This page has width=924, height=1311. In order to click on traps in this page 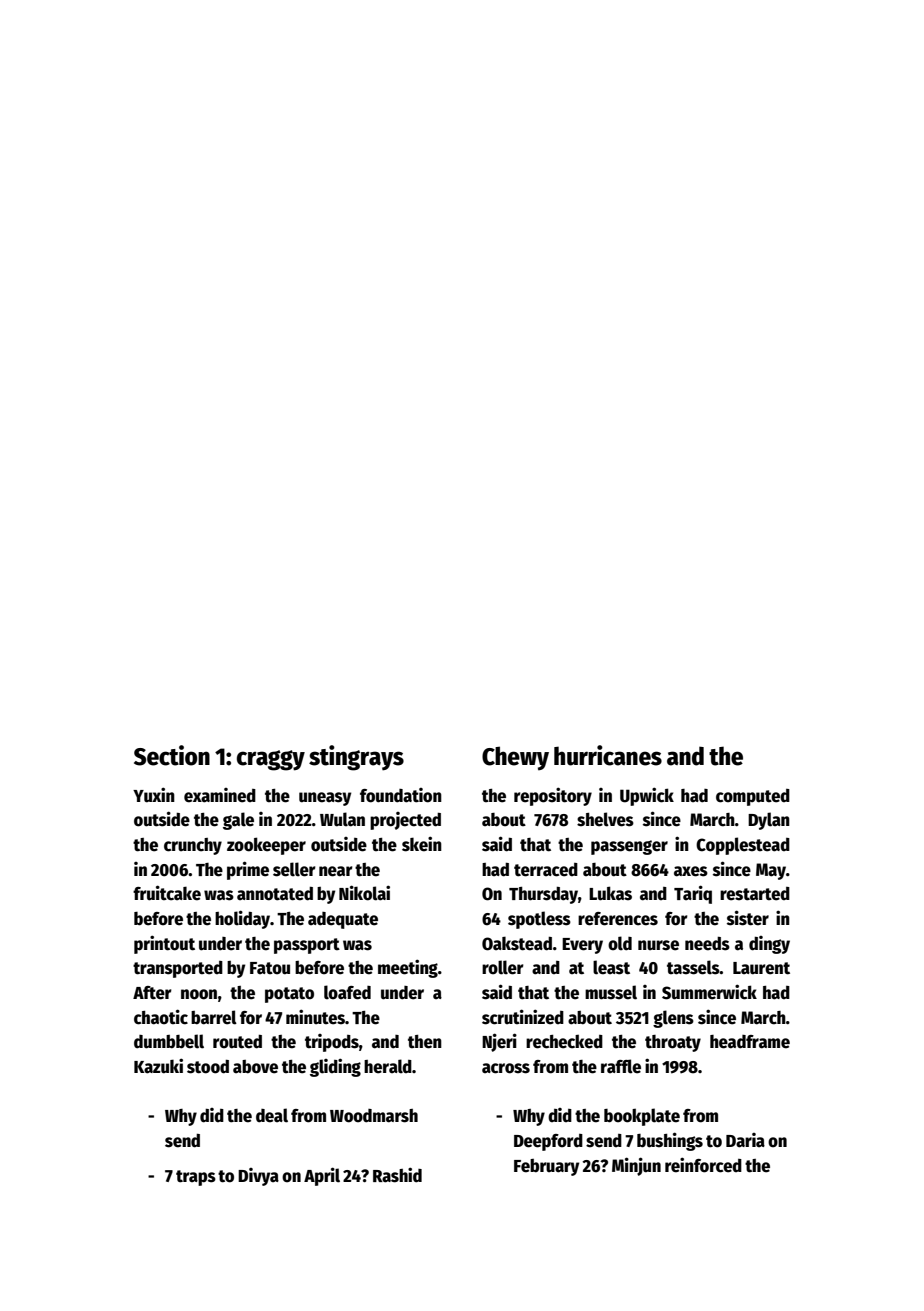, I will do `click(196, 1178)`.
